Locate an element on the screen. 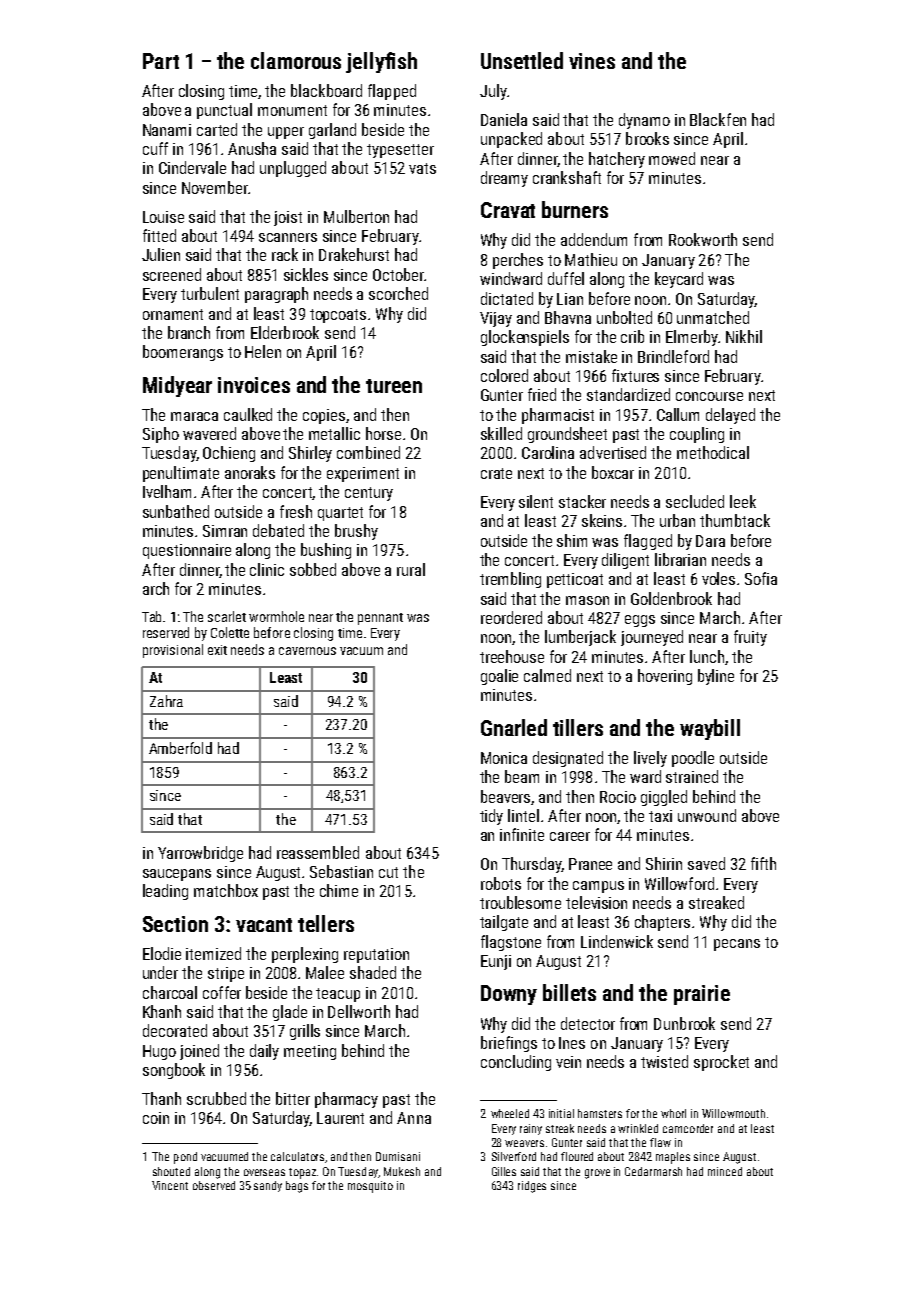 The height and width of the screenshot is (1314, 924). ridges is located at coordinates (532, 1187).
